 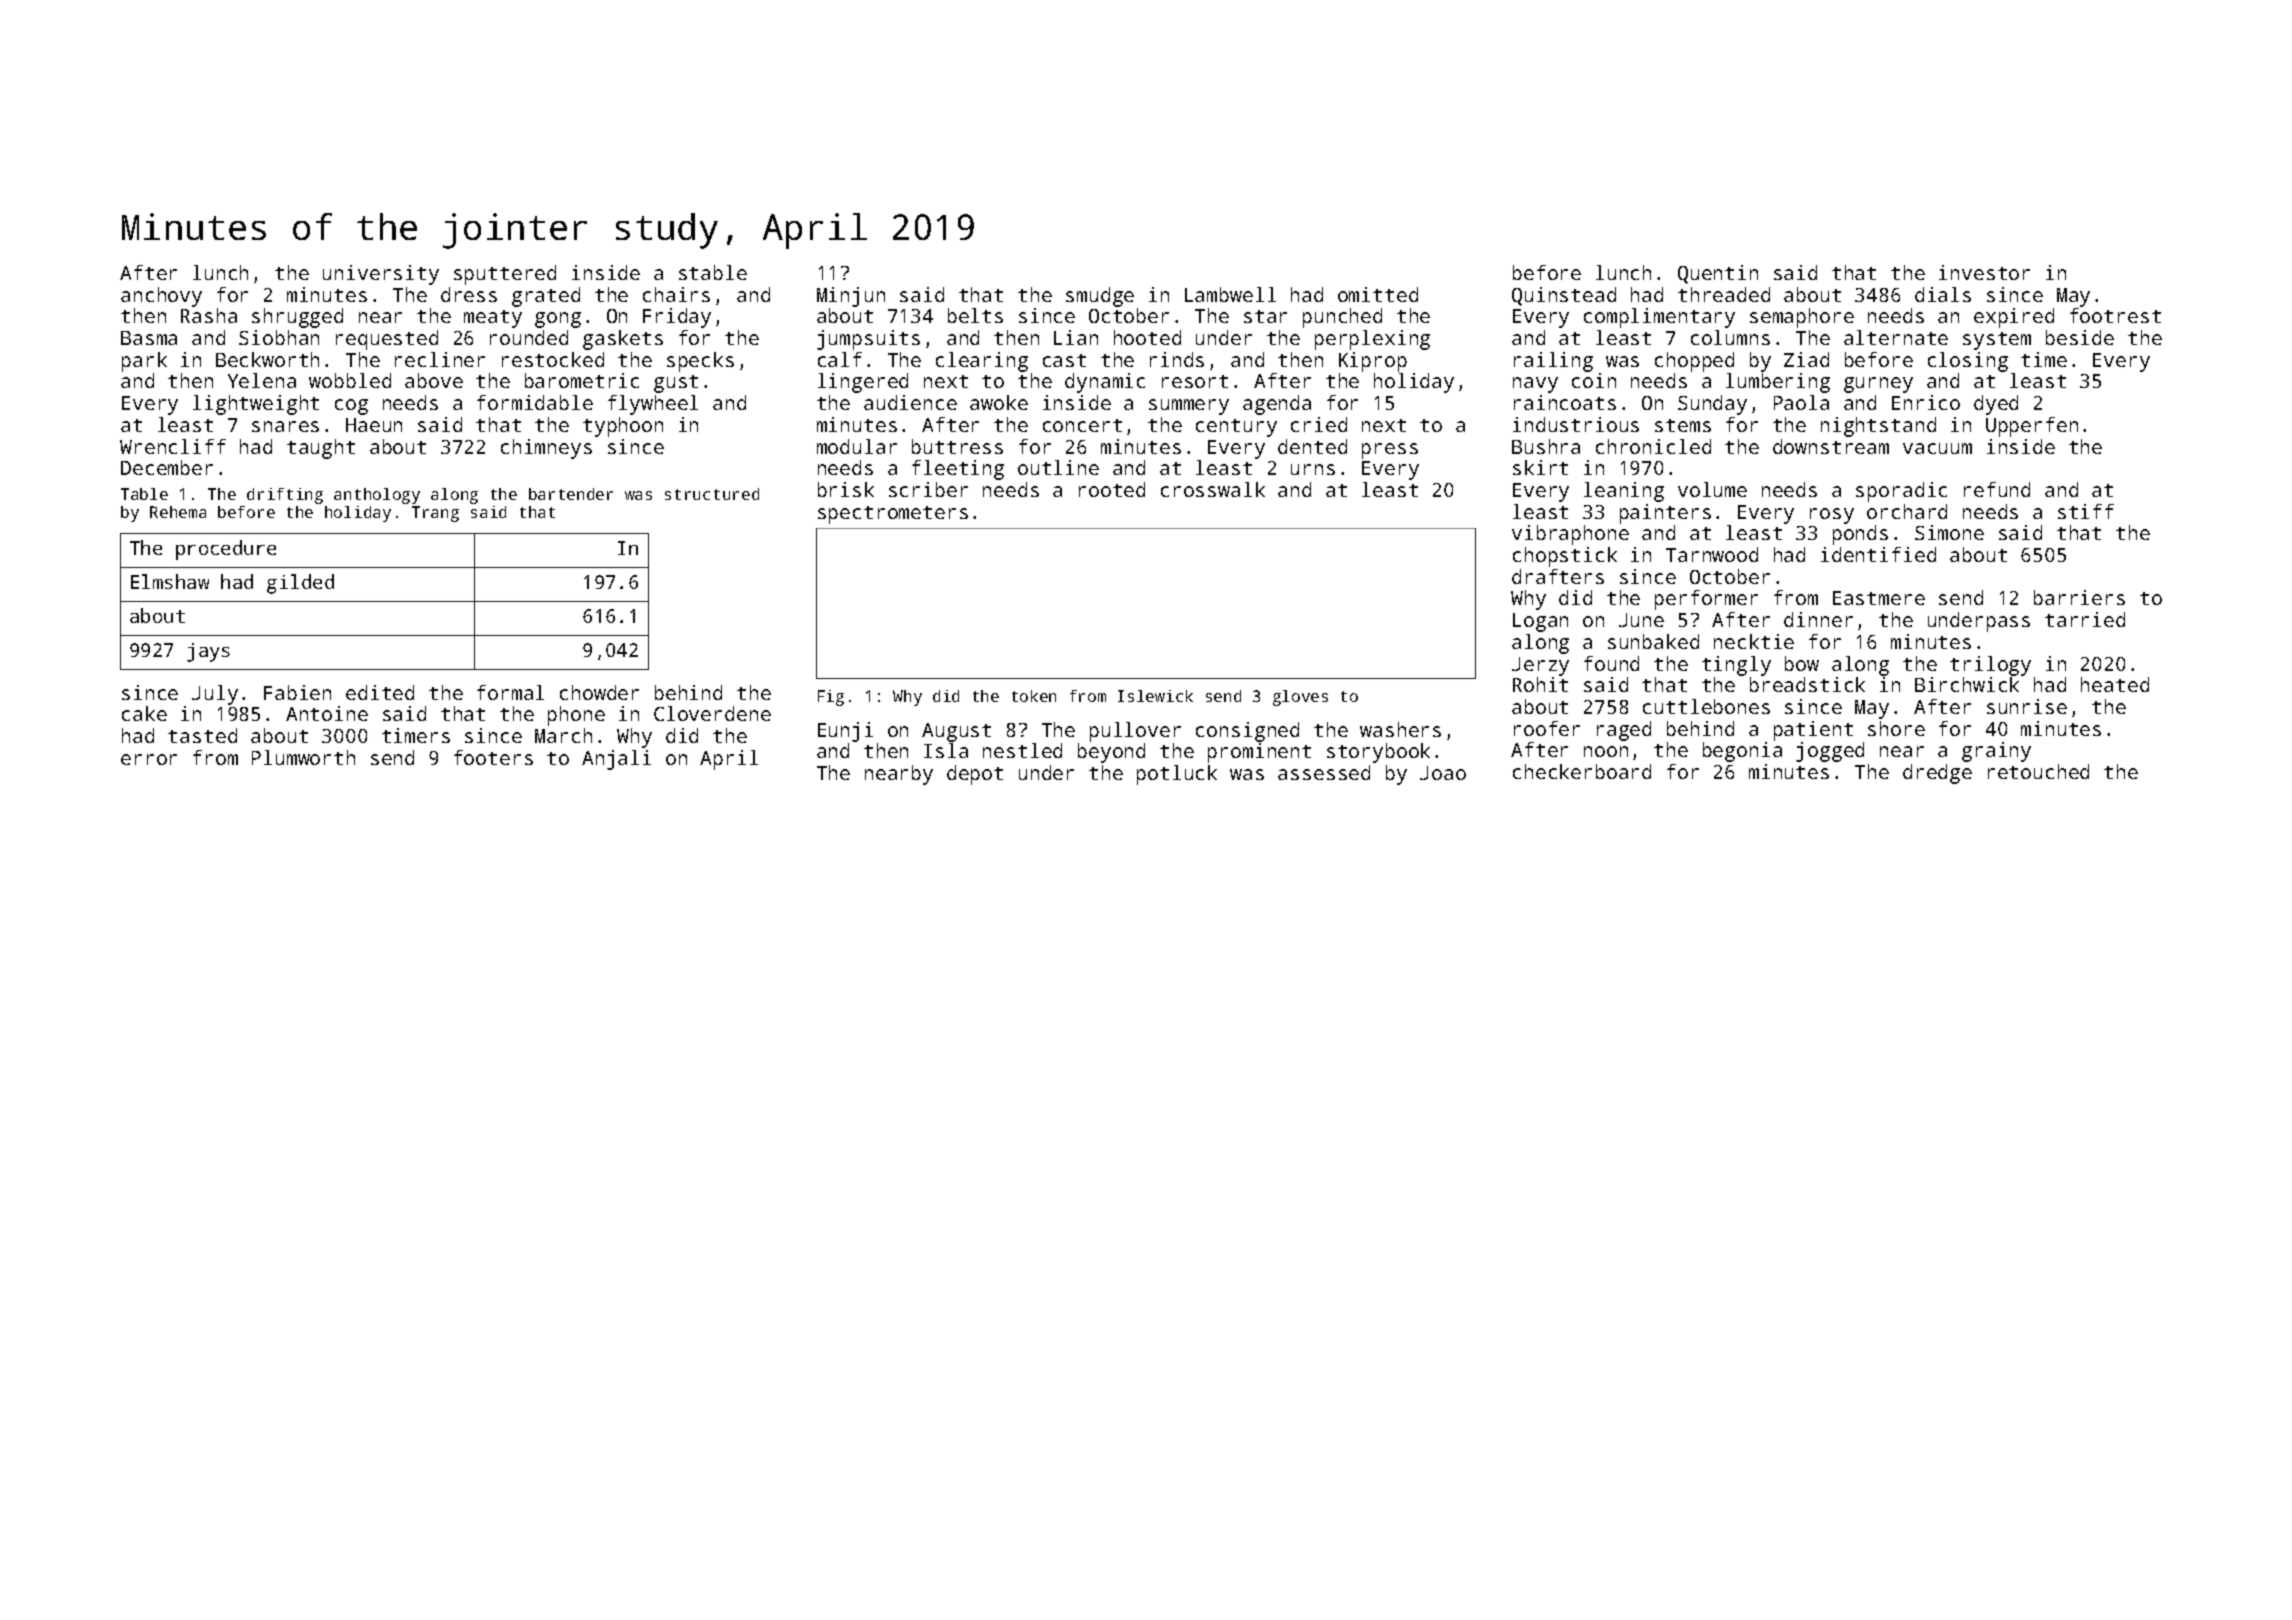 What do you see at coordinates (2085, 619) in the image?
I see `tarried` at bounding box center [2085, 619].
